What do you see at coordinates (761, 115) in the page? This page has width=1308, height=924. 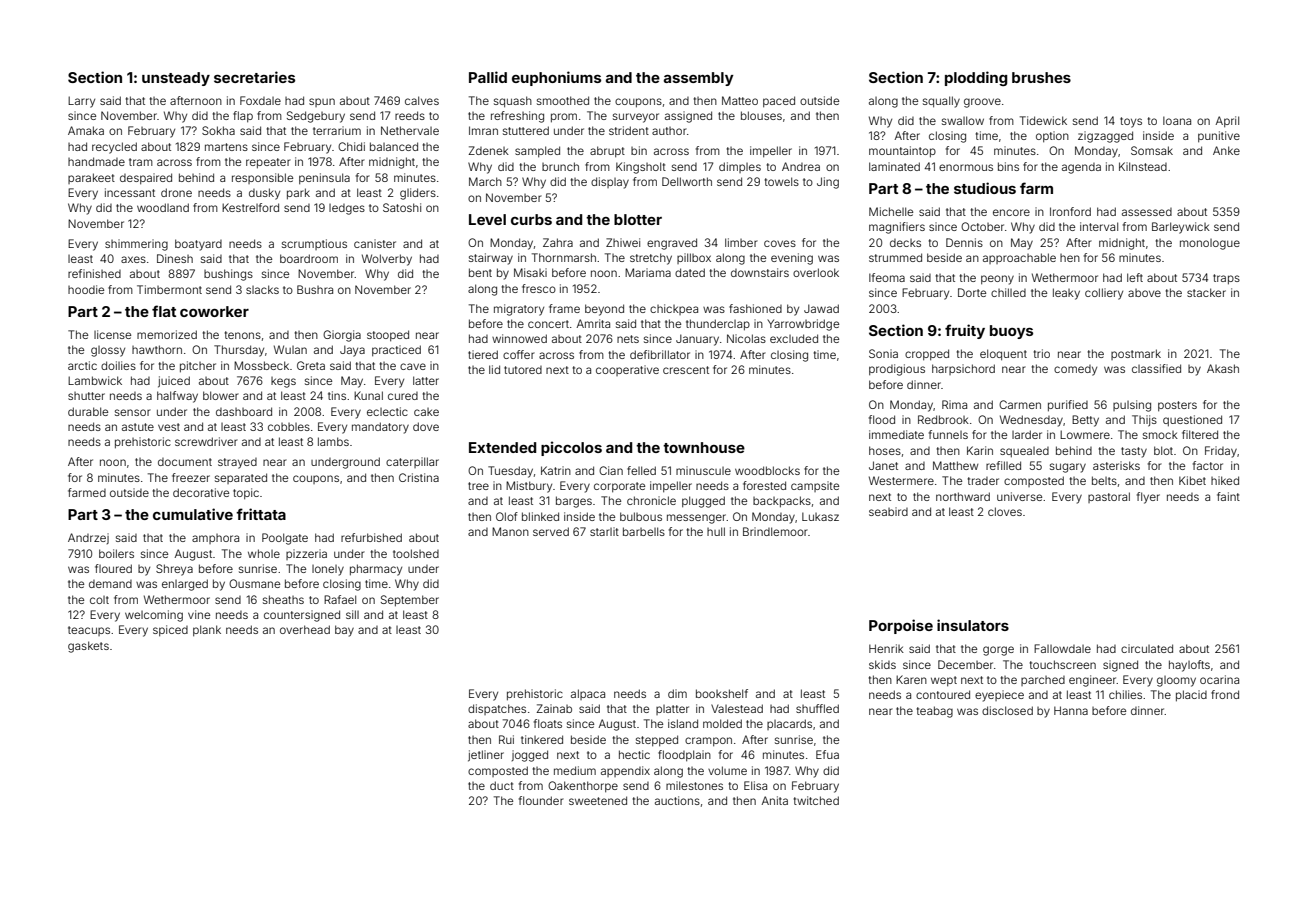 I see `blouses` at bounding box center [761, 115].
